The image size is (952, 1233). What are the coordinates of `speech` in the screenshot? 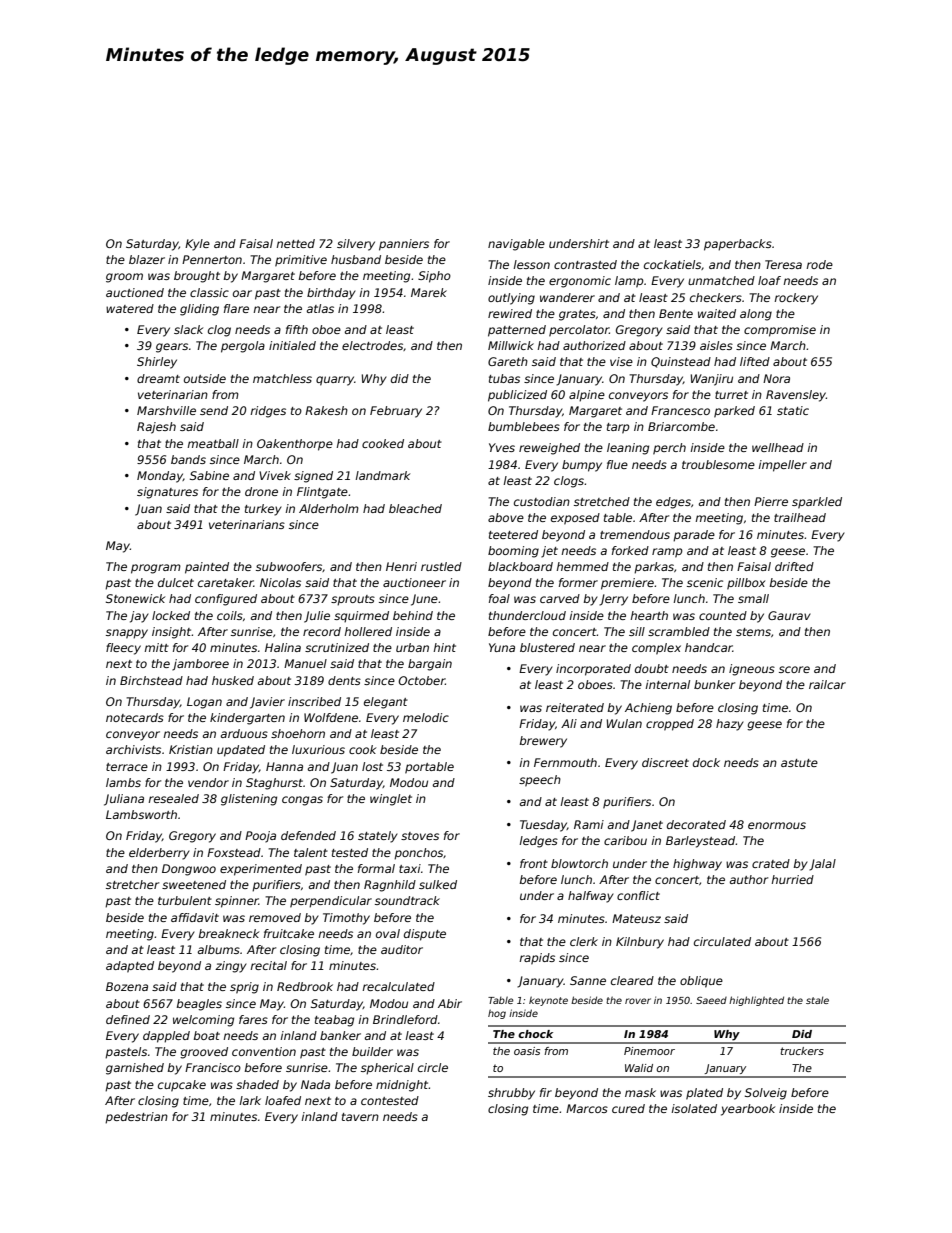 It's located at (540, 781).
